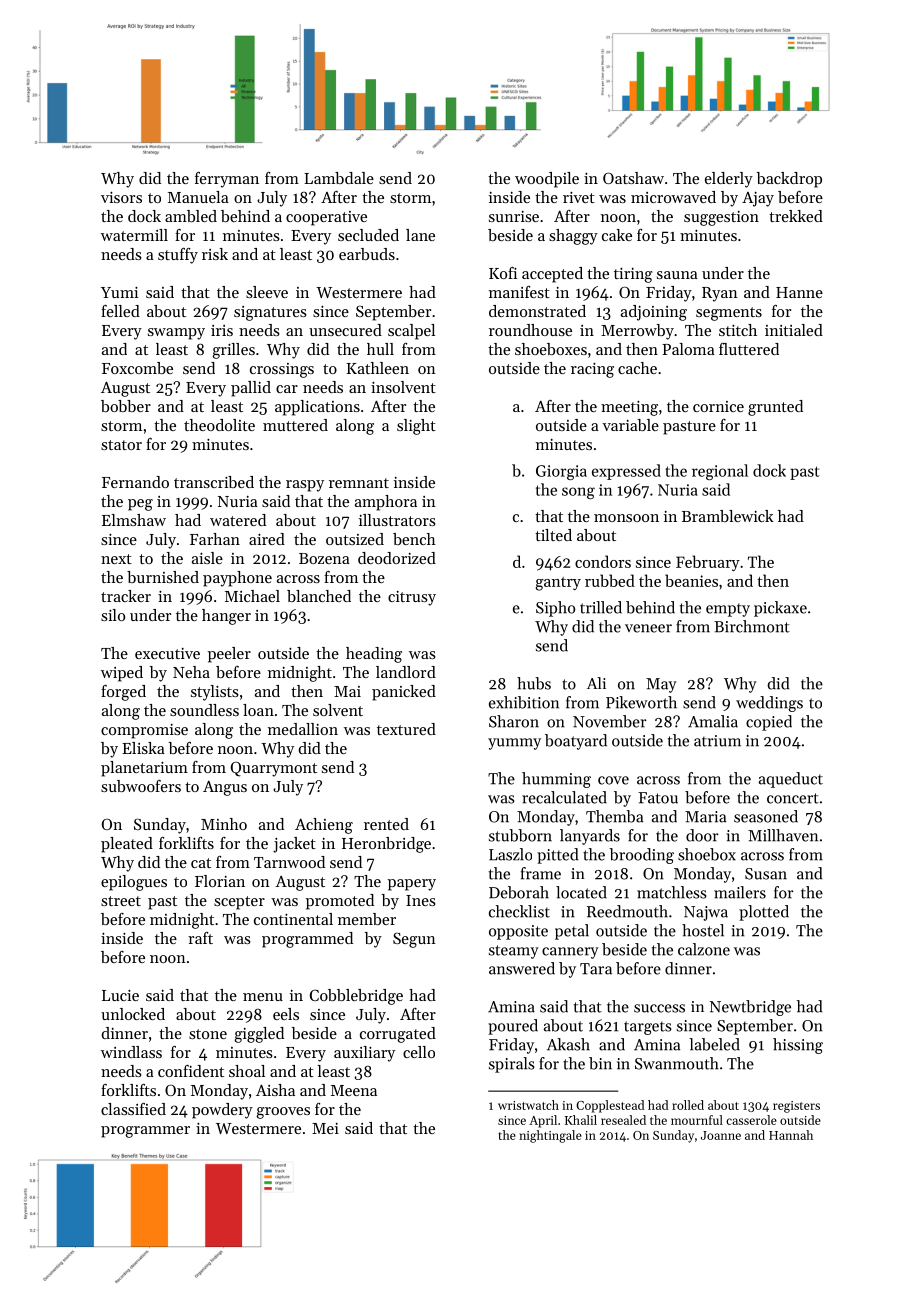 The width and height of the screenshot is (924, 1311). I want to click on hanger, so click(226, 617).
